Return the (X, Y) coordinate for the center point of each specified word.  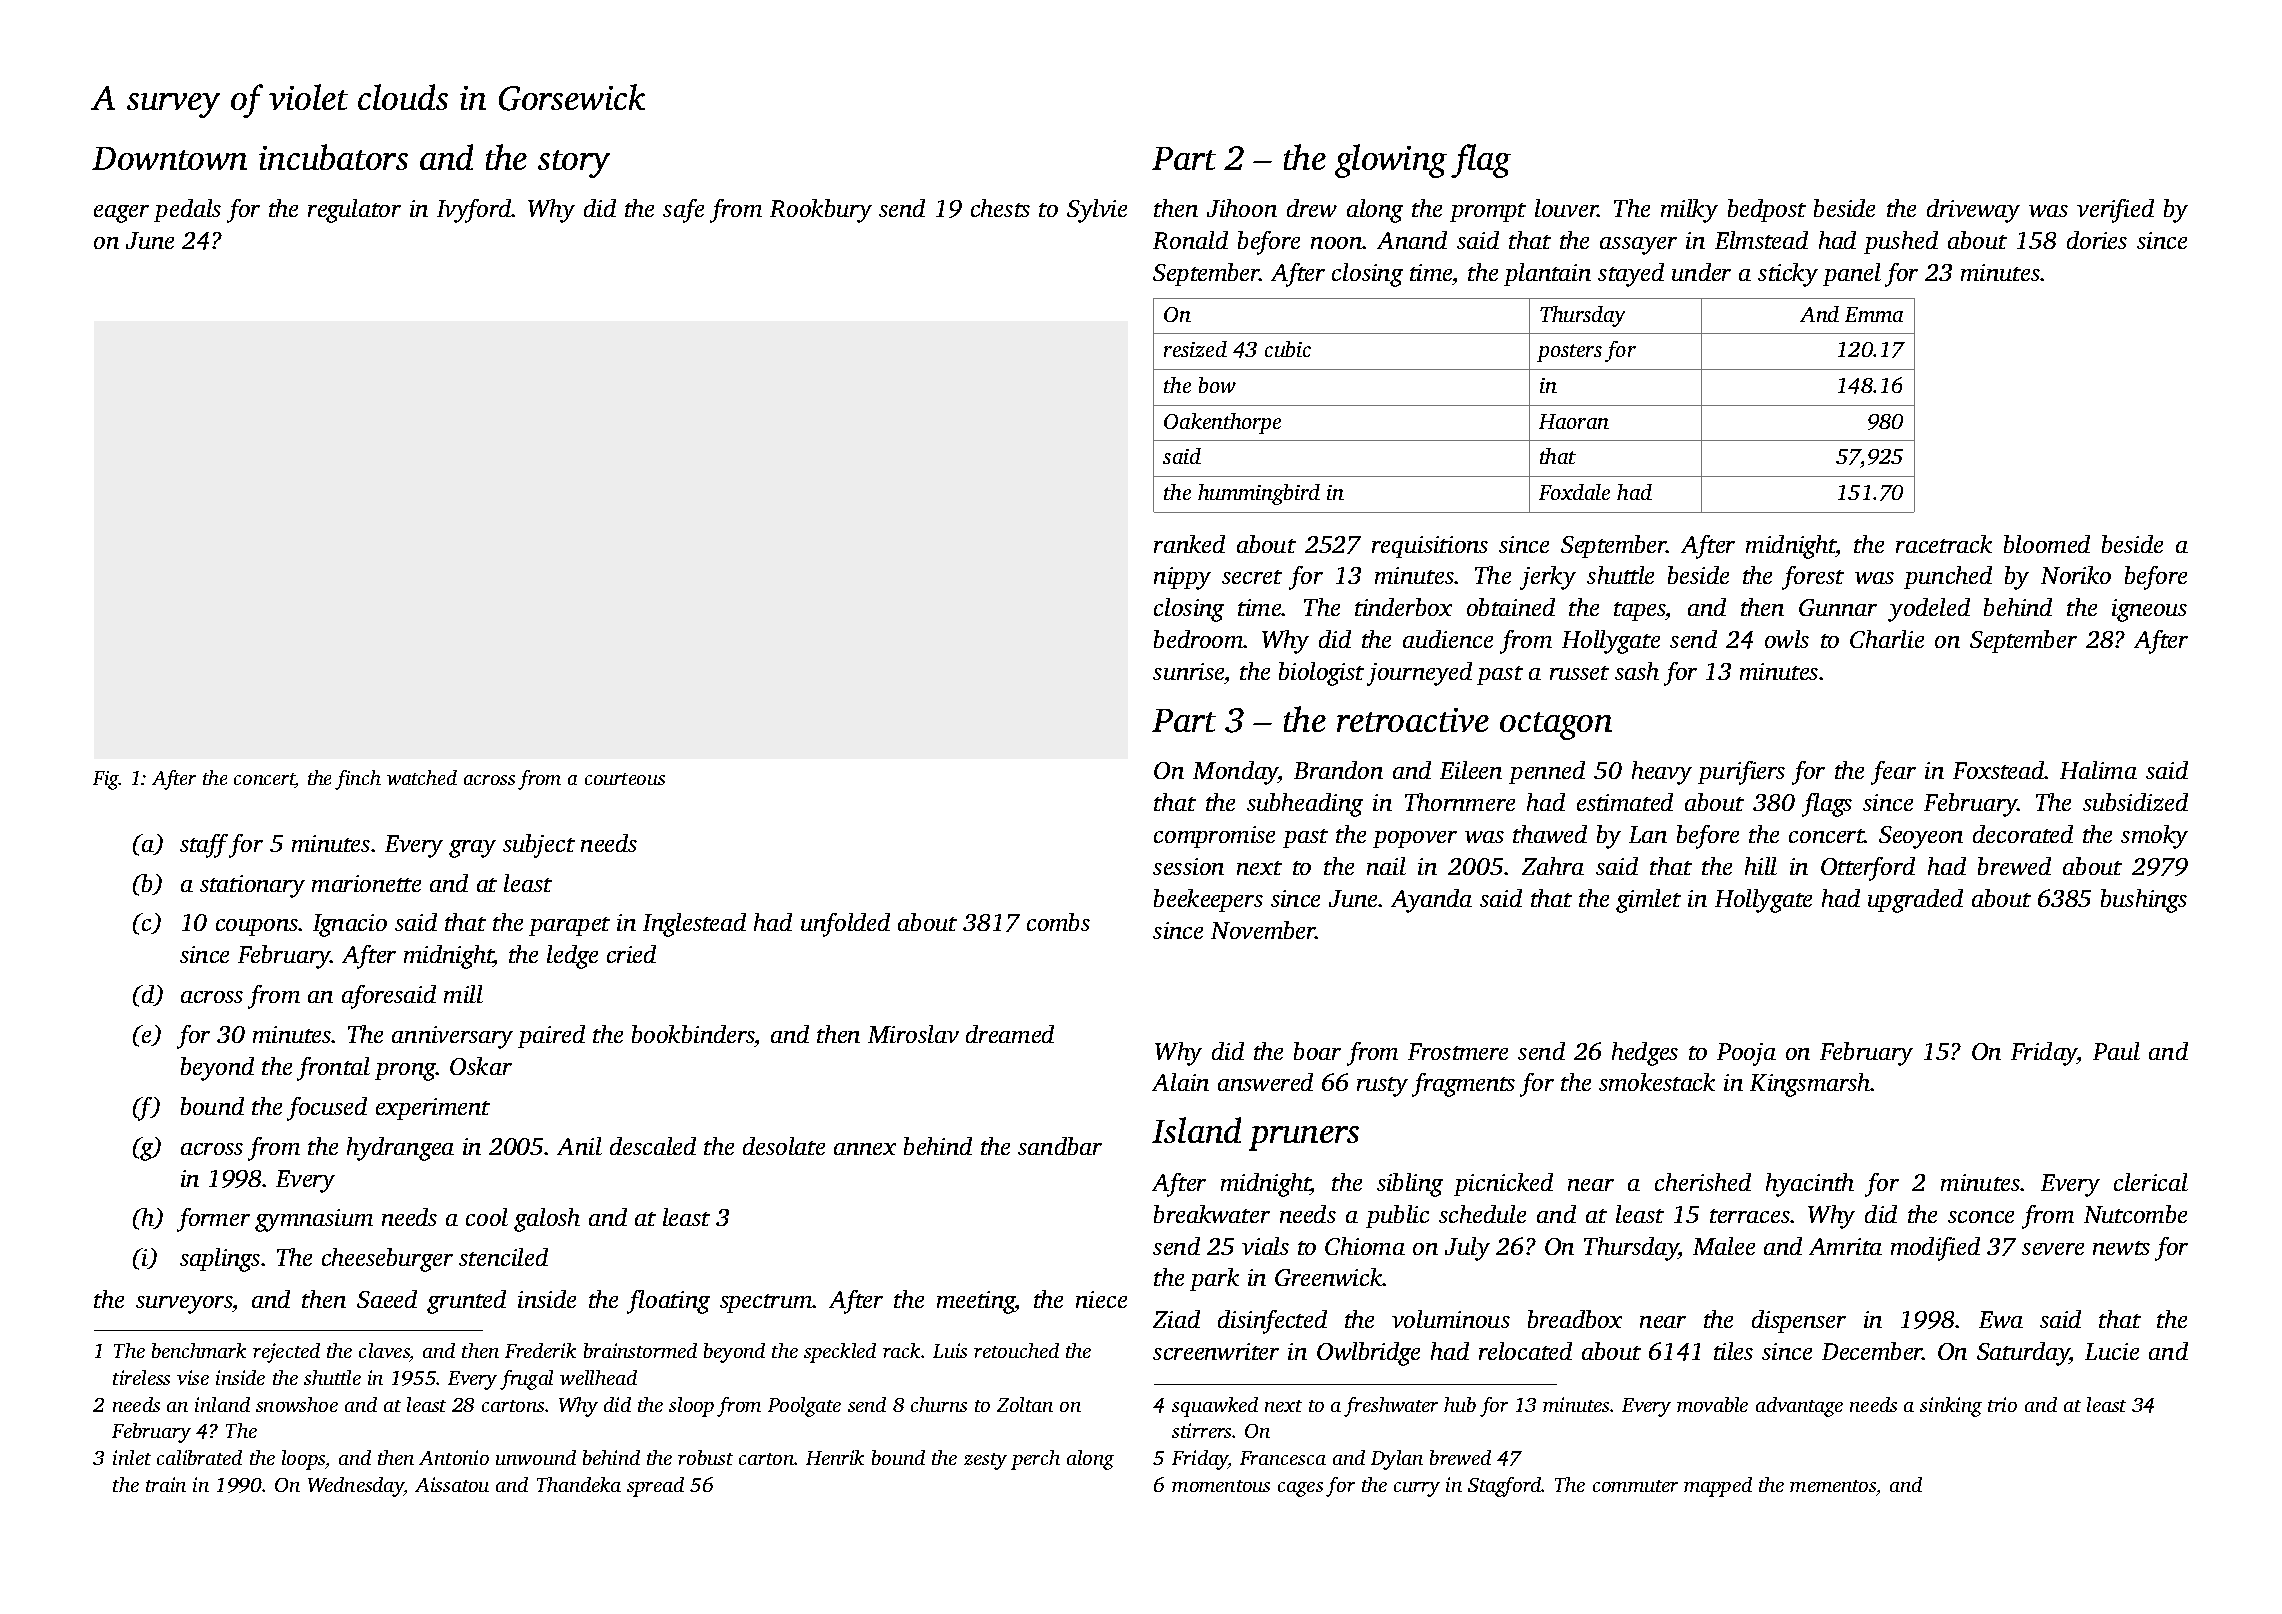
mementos (1833, 1486)
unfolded (845, 925)
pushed (1901, 242)
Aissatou (452, 1484)
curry (1417, 1489)
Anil (579, 1146)
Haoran (1574, 421)
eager (121, 214)
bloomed (2047, 544)
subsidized (2135, 802)
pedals (187, 210)
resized (1195, 349)
